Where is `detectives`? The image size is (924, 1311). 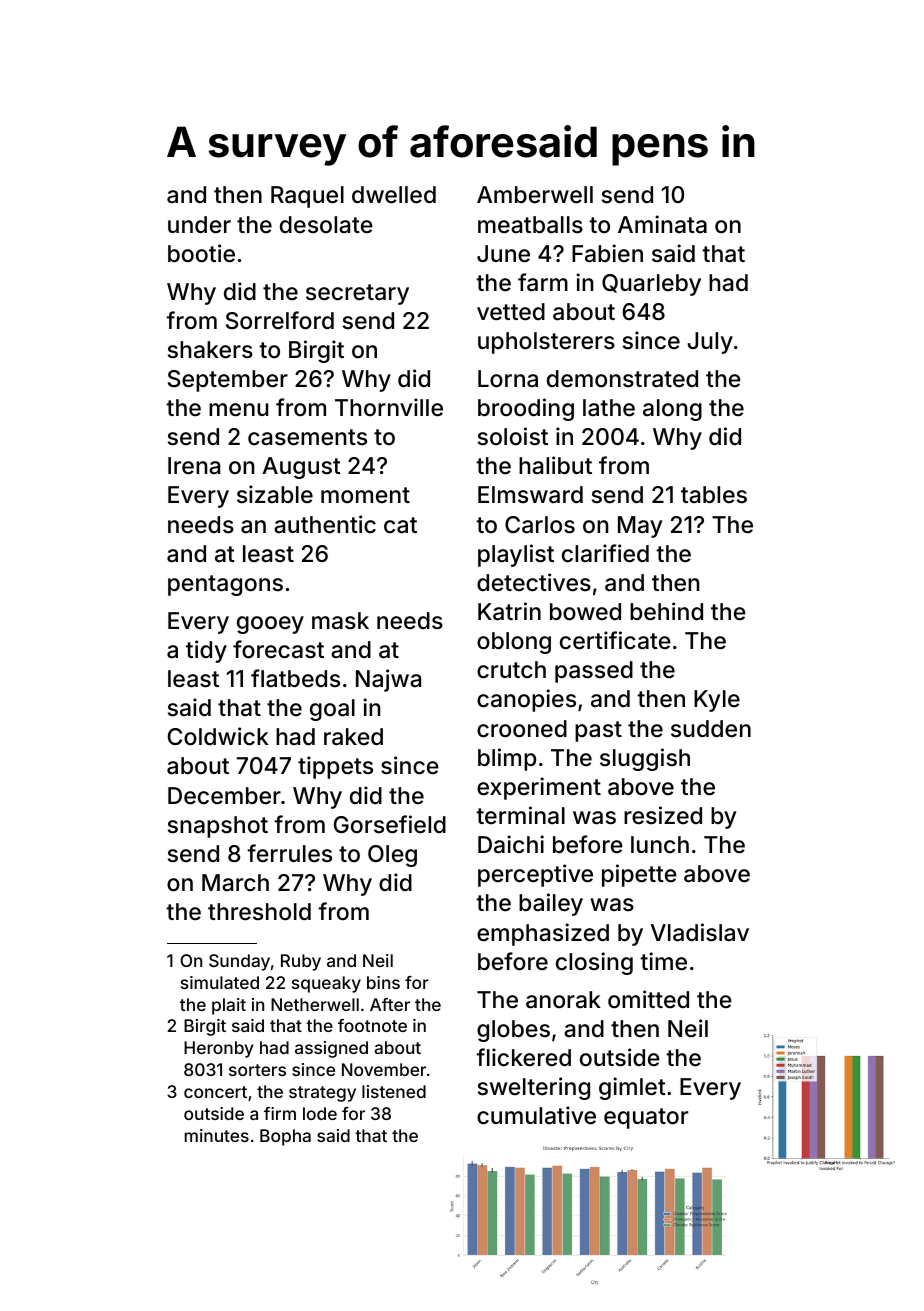
detectives is located at coordinates (534, 582).
